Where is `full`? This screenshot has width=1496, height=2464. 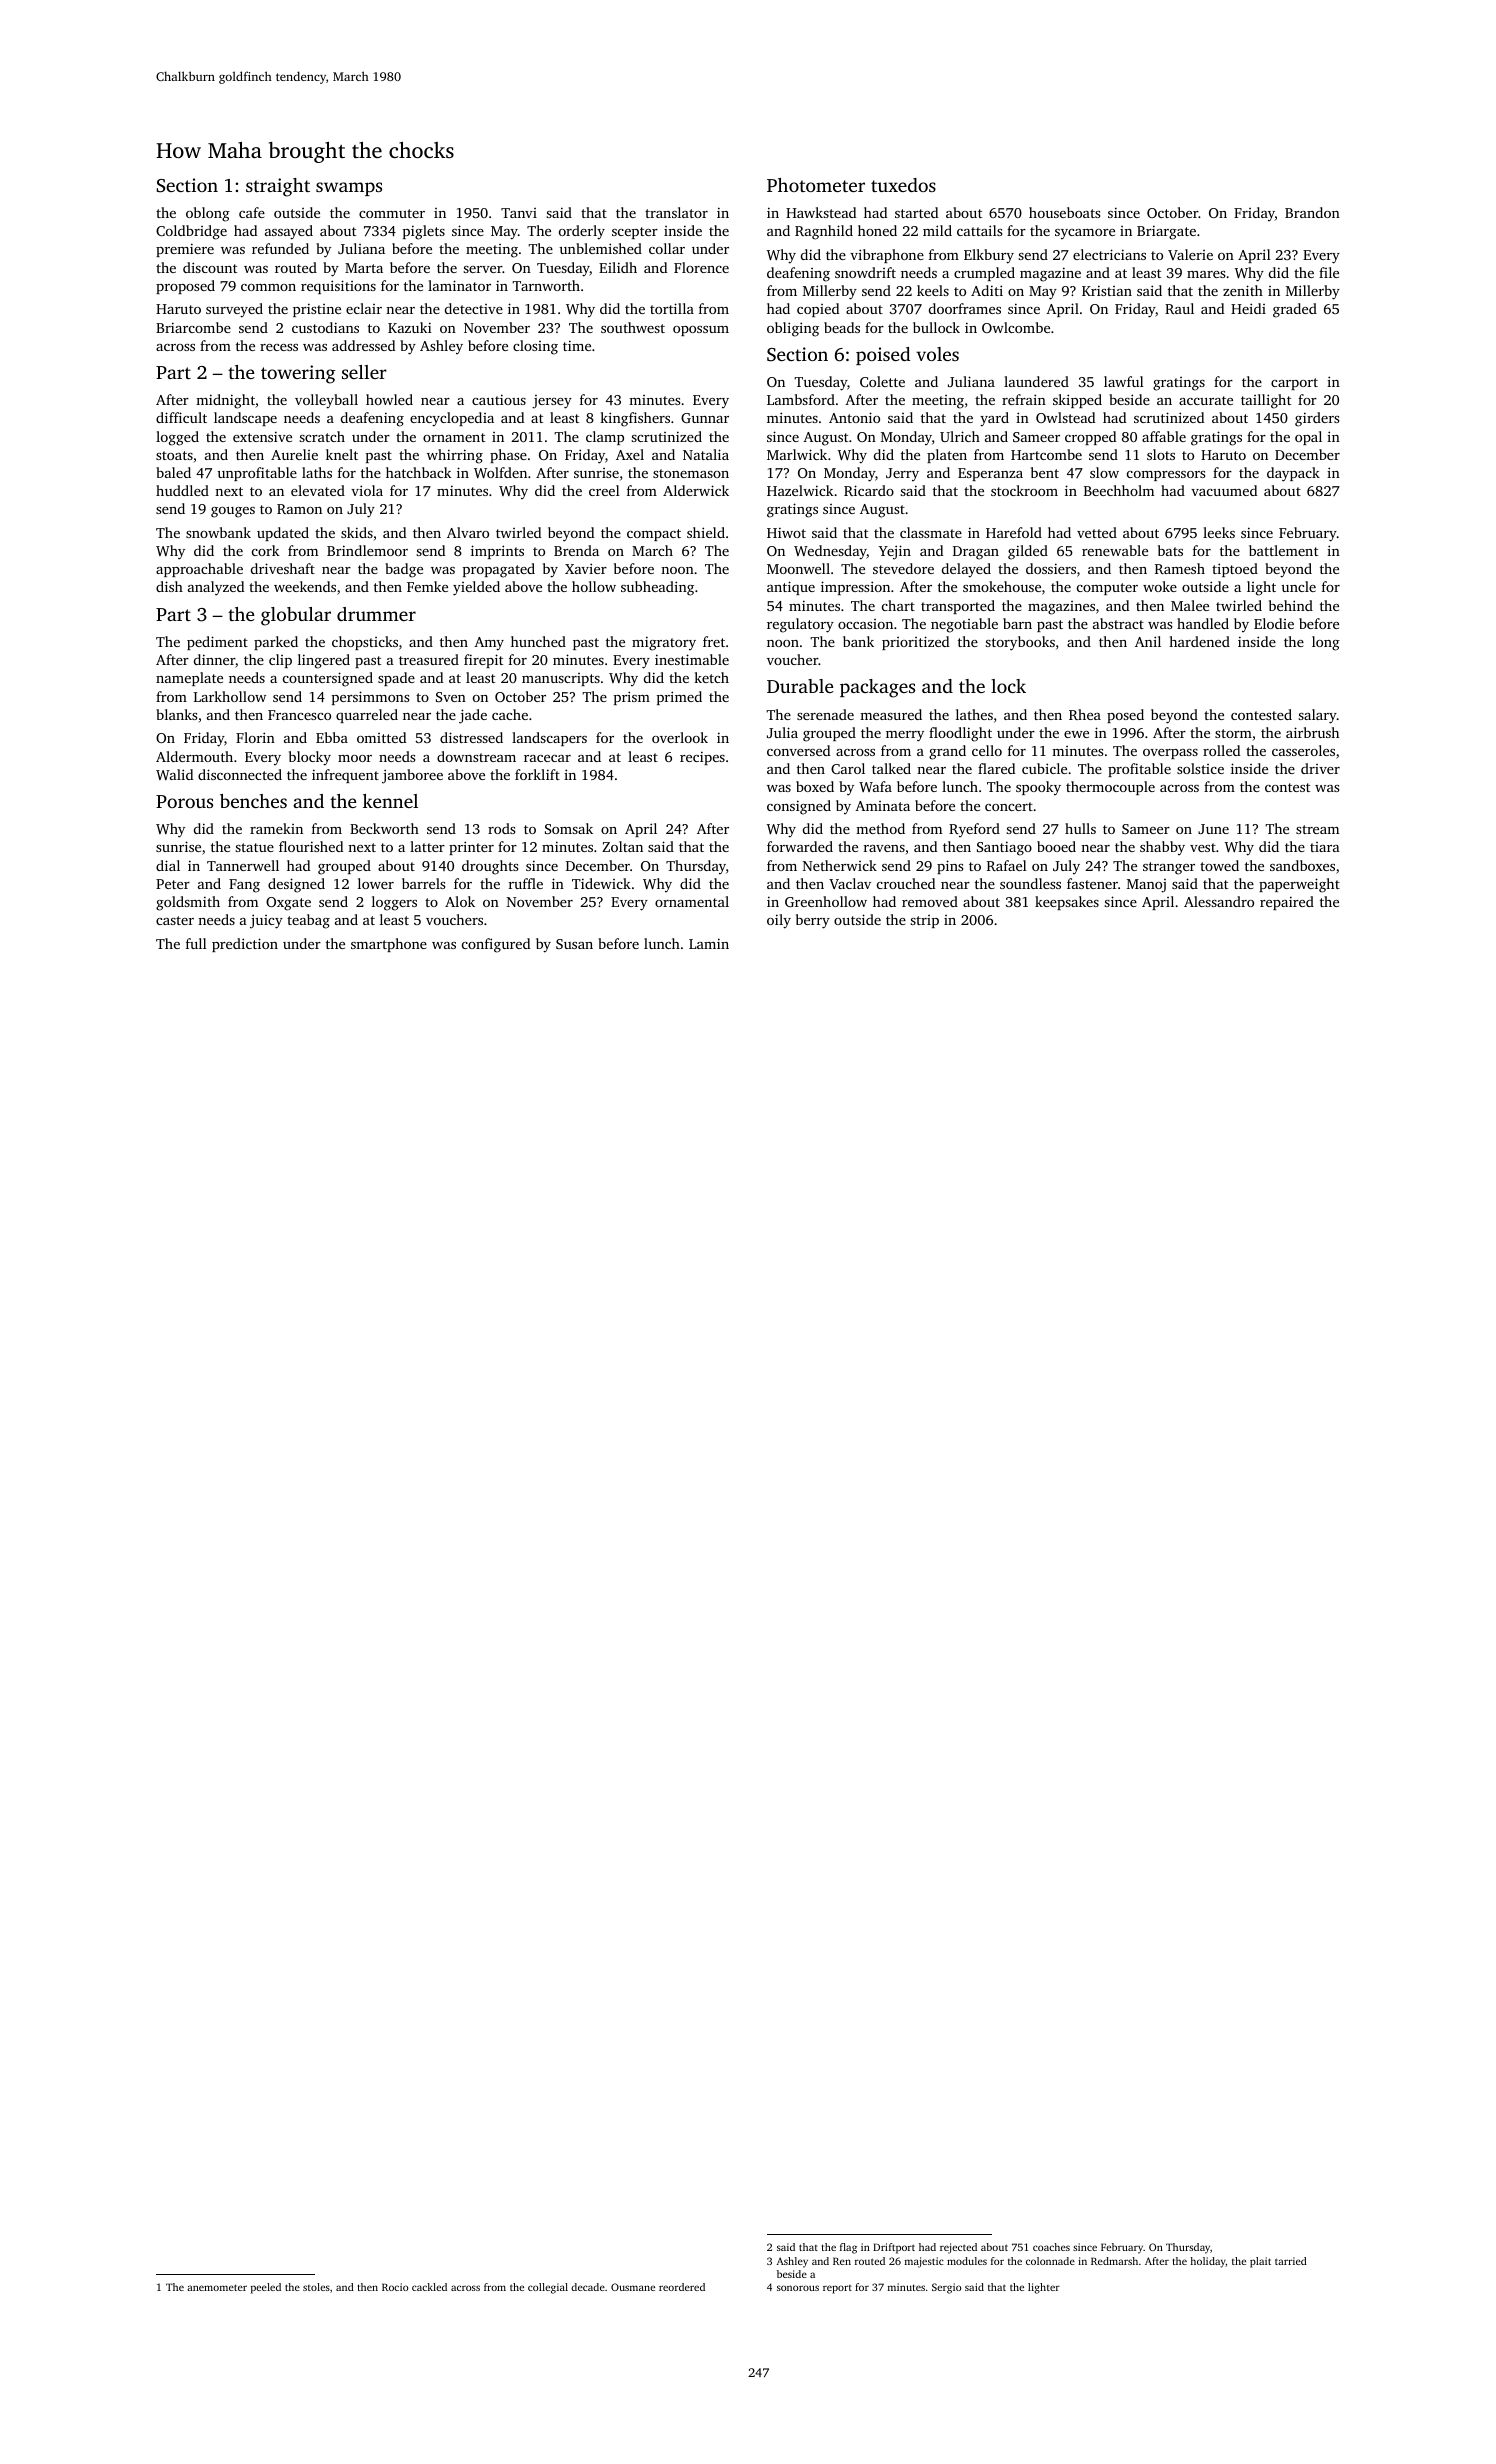 full is located at coordinates (196, 943).
